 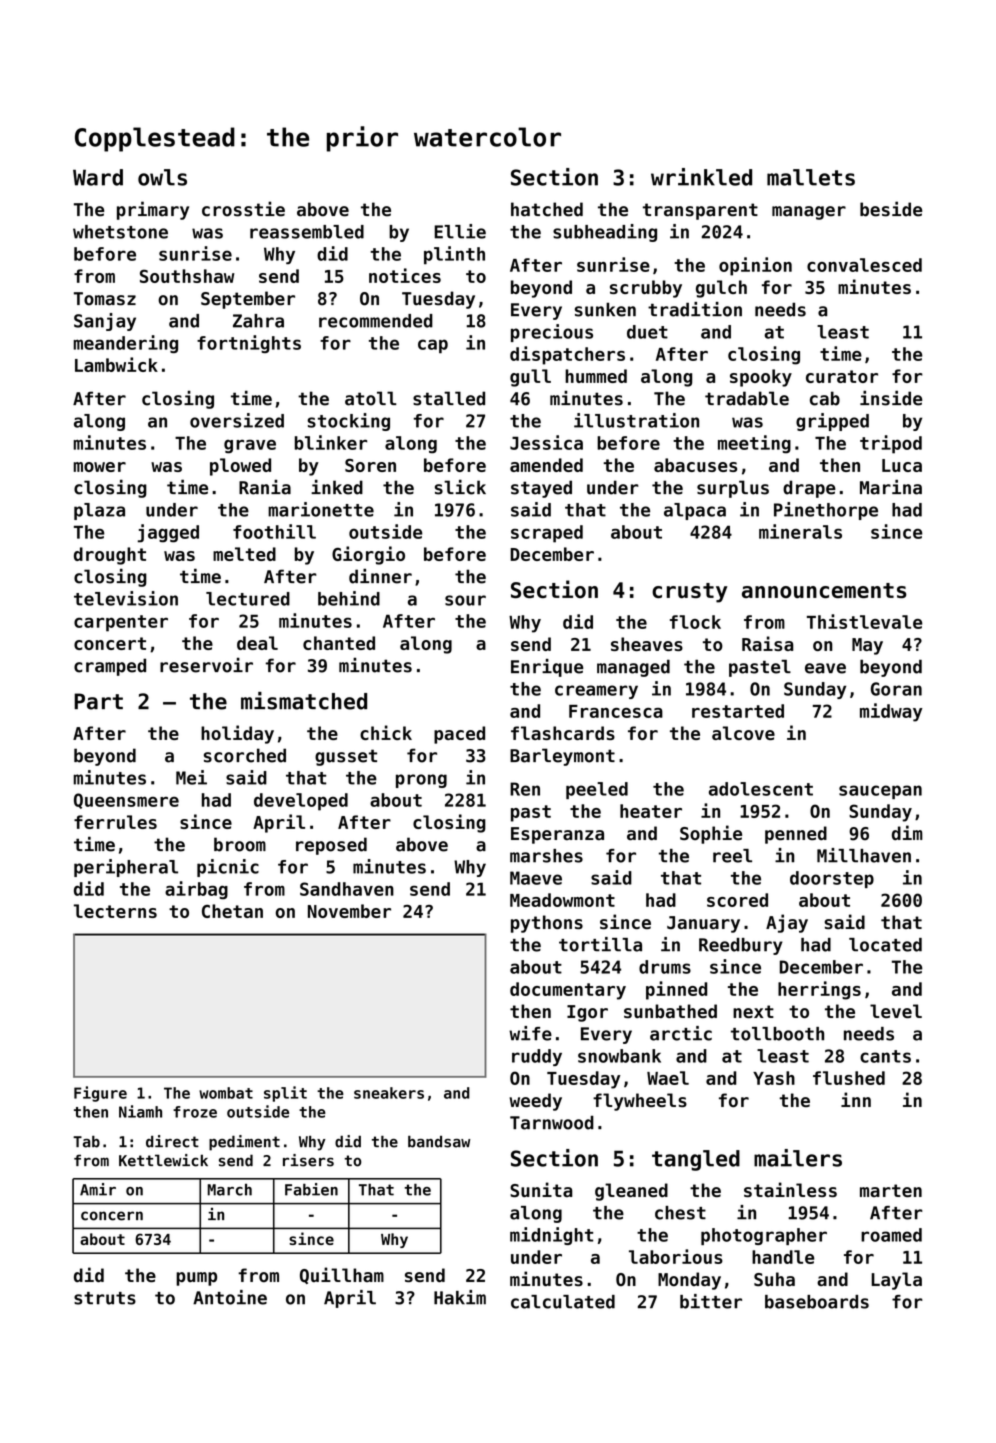 I want to click on reassembled, so click(x=307, y=232).
